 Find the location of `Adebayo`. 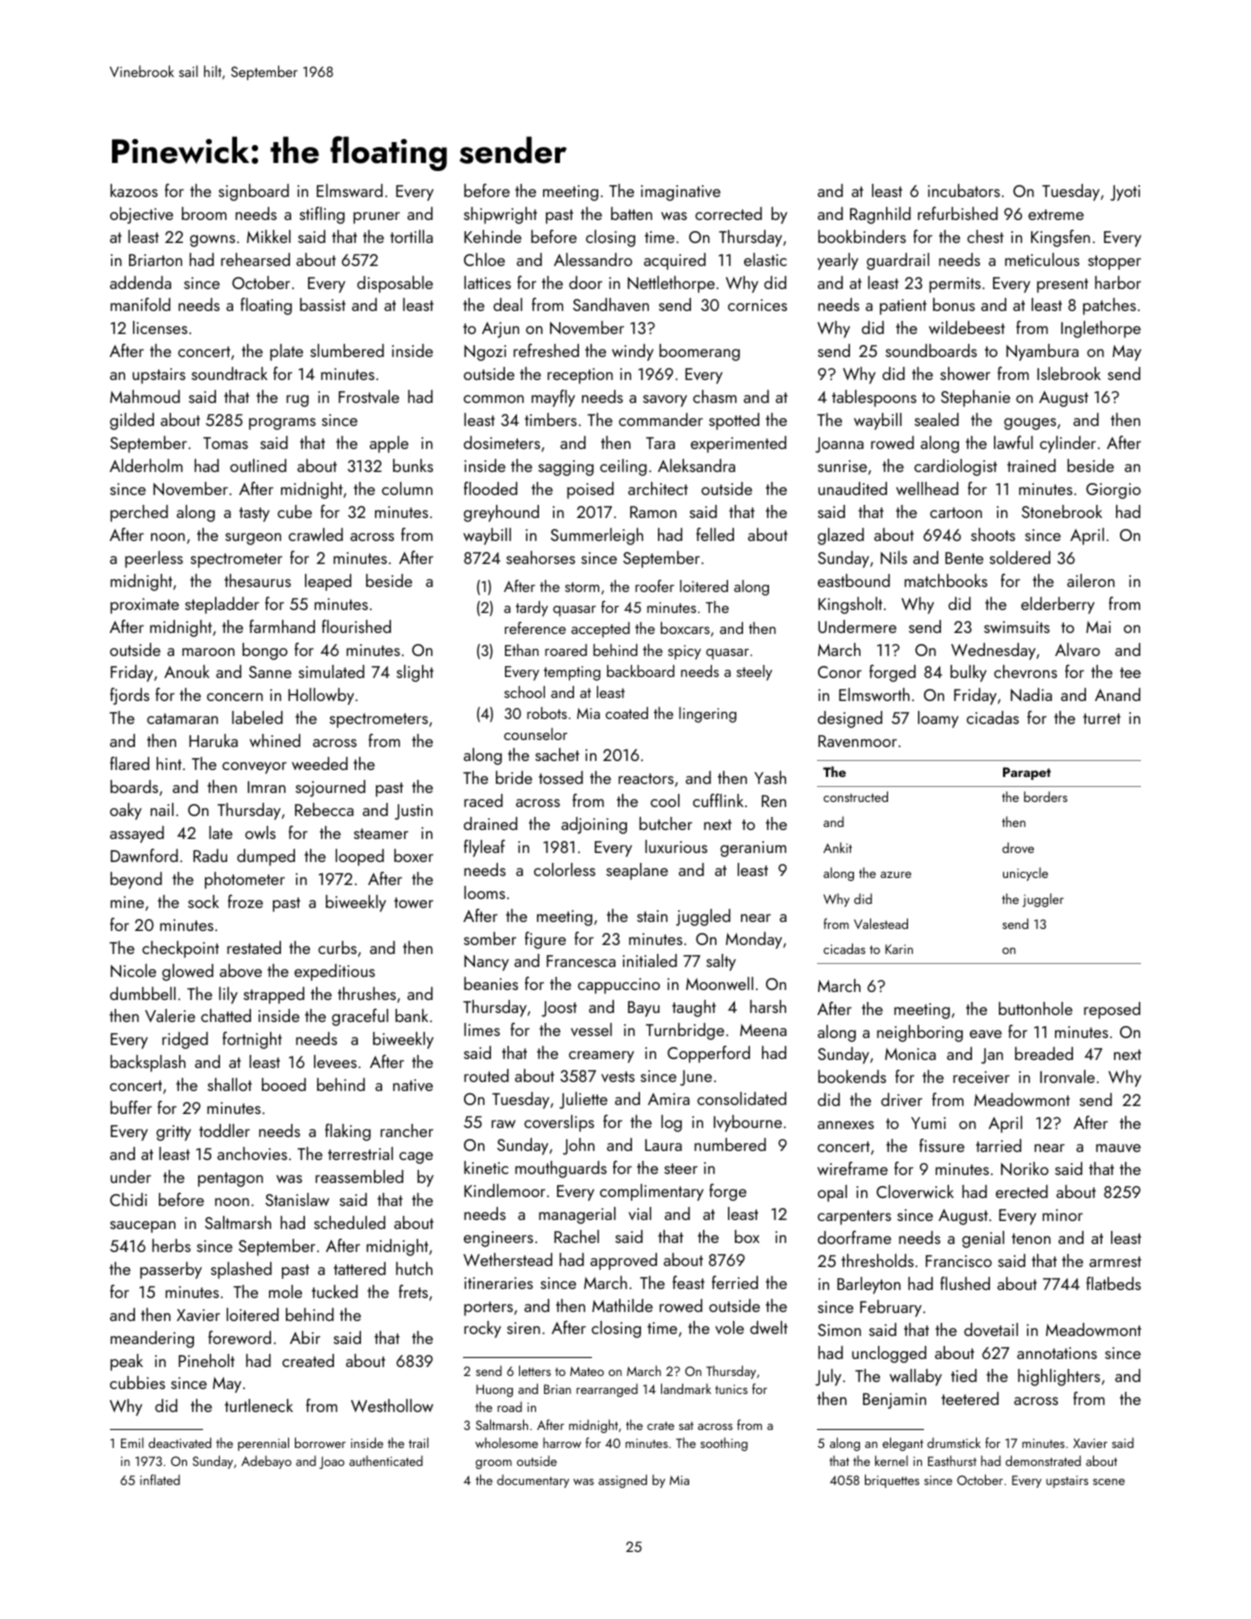

Adebayo is located at coordinates (266, 1462).
